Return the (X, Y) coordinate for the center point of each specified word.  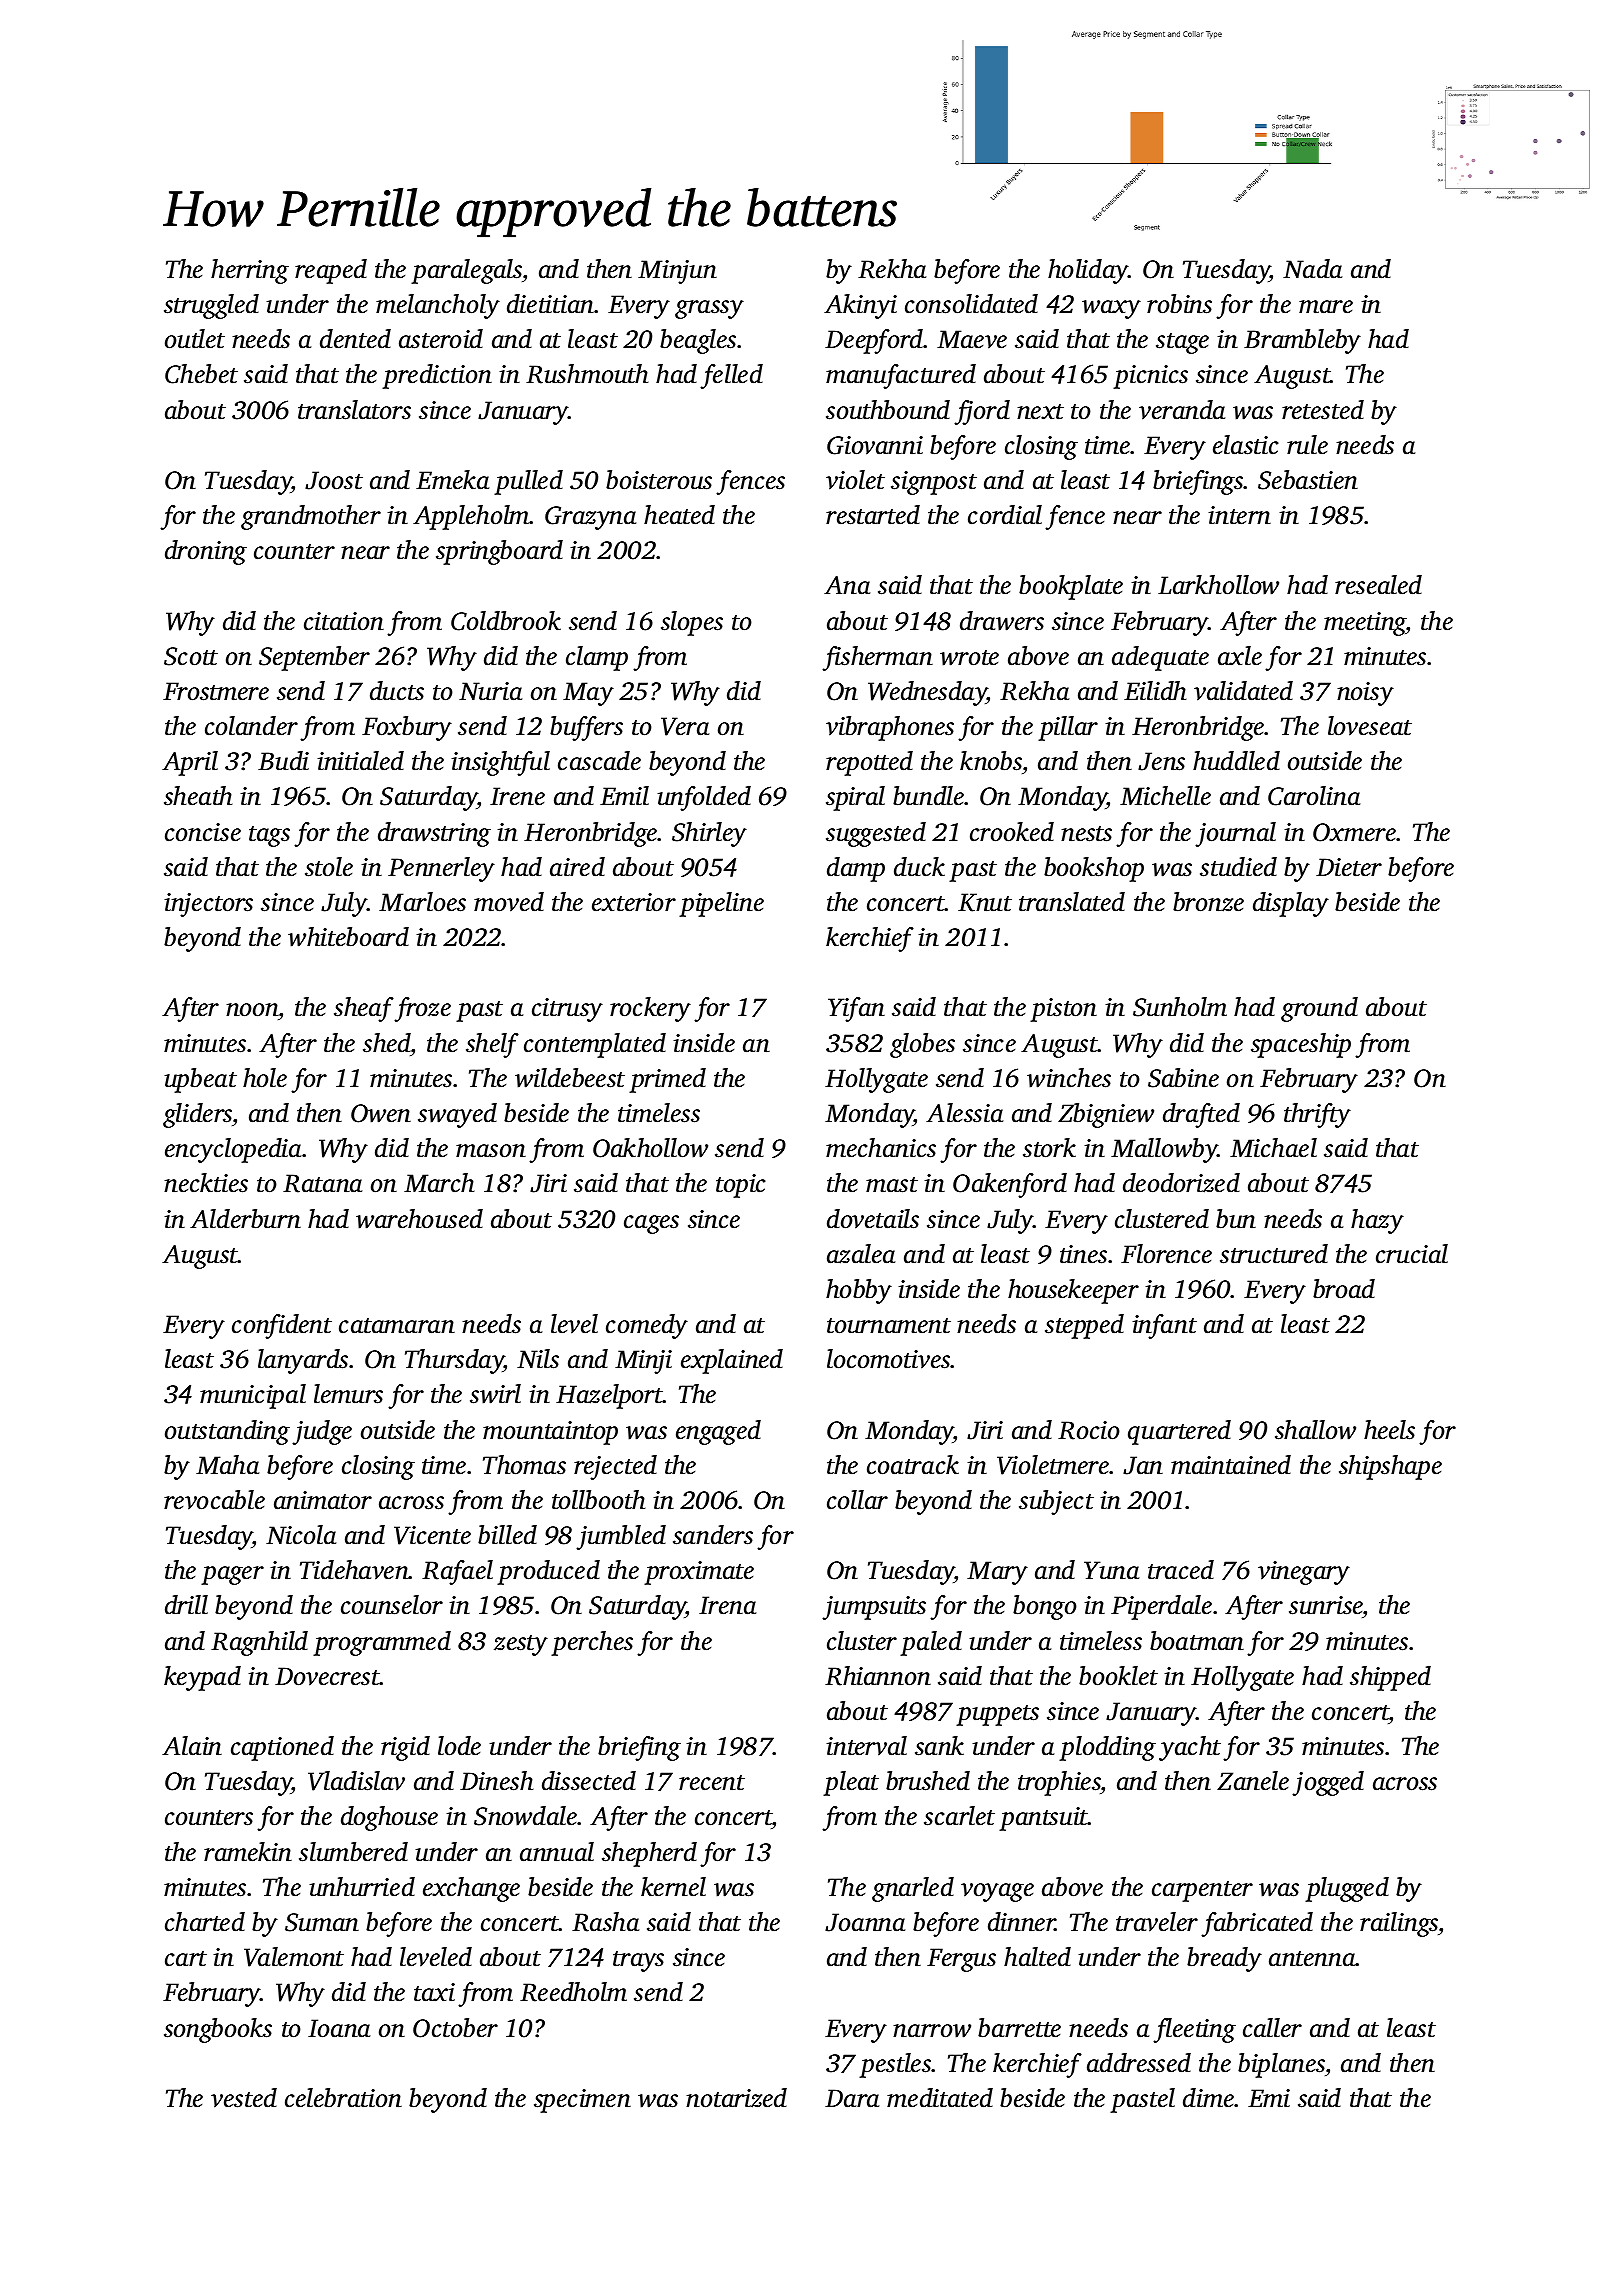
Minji (643, 1362)
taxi (434, 1992)
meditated (940, 2098)
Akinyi (860, 306)
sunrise (1326, 1607)
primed (667, 1080)
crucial (1412, 1254)
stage (1182, 343)
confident (282, 1326)
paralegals (466, 271)
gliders (197, 1115)
